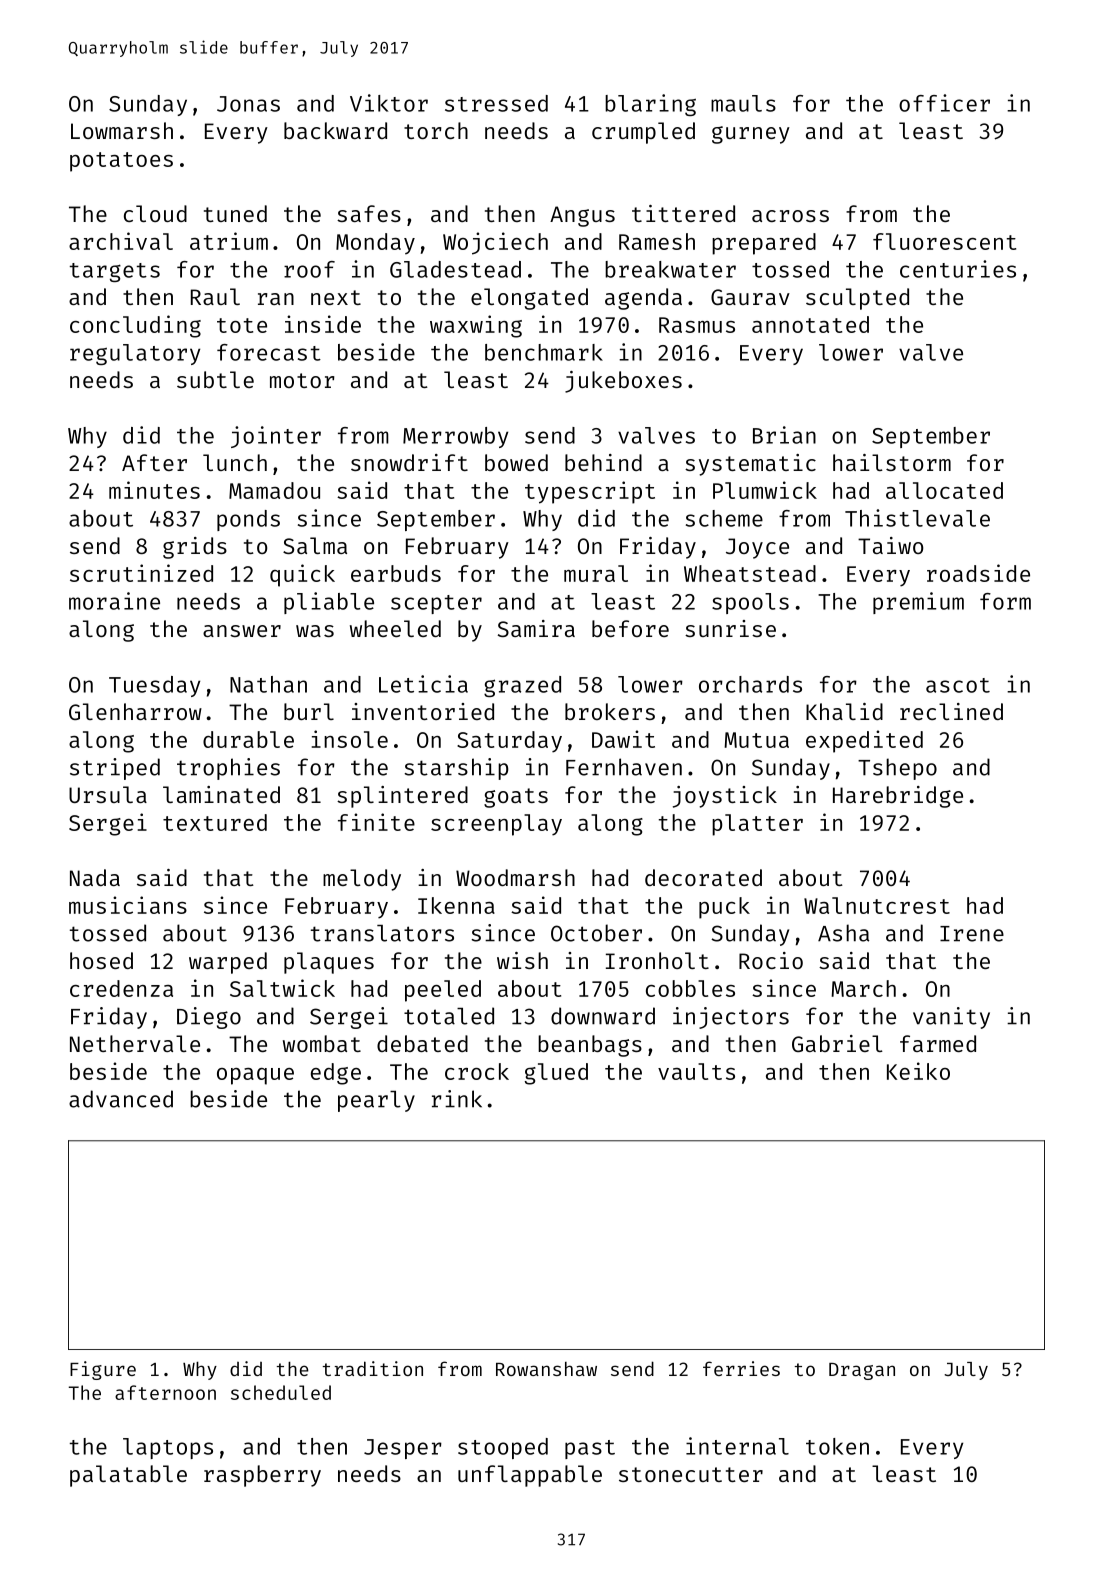 This page has width=1113, height=1581. I want to click on Dragan, so click(862, 1371).
